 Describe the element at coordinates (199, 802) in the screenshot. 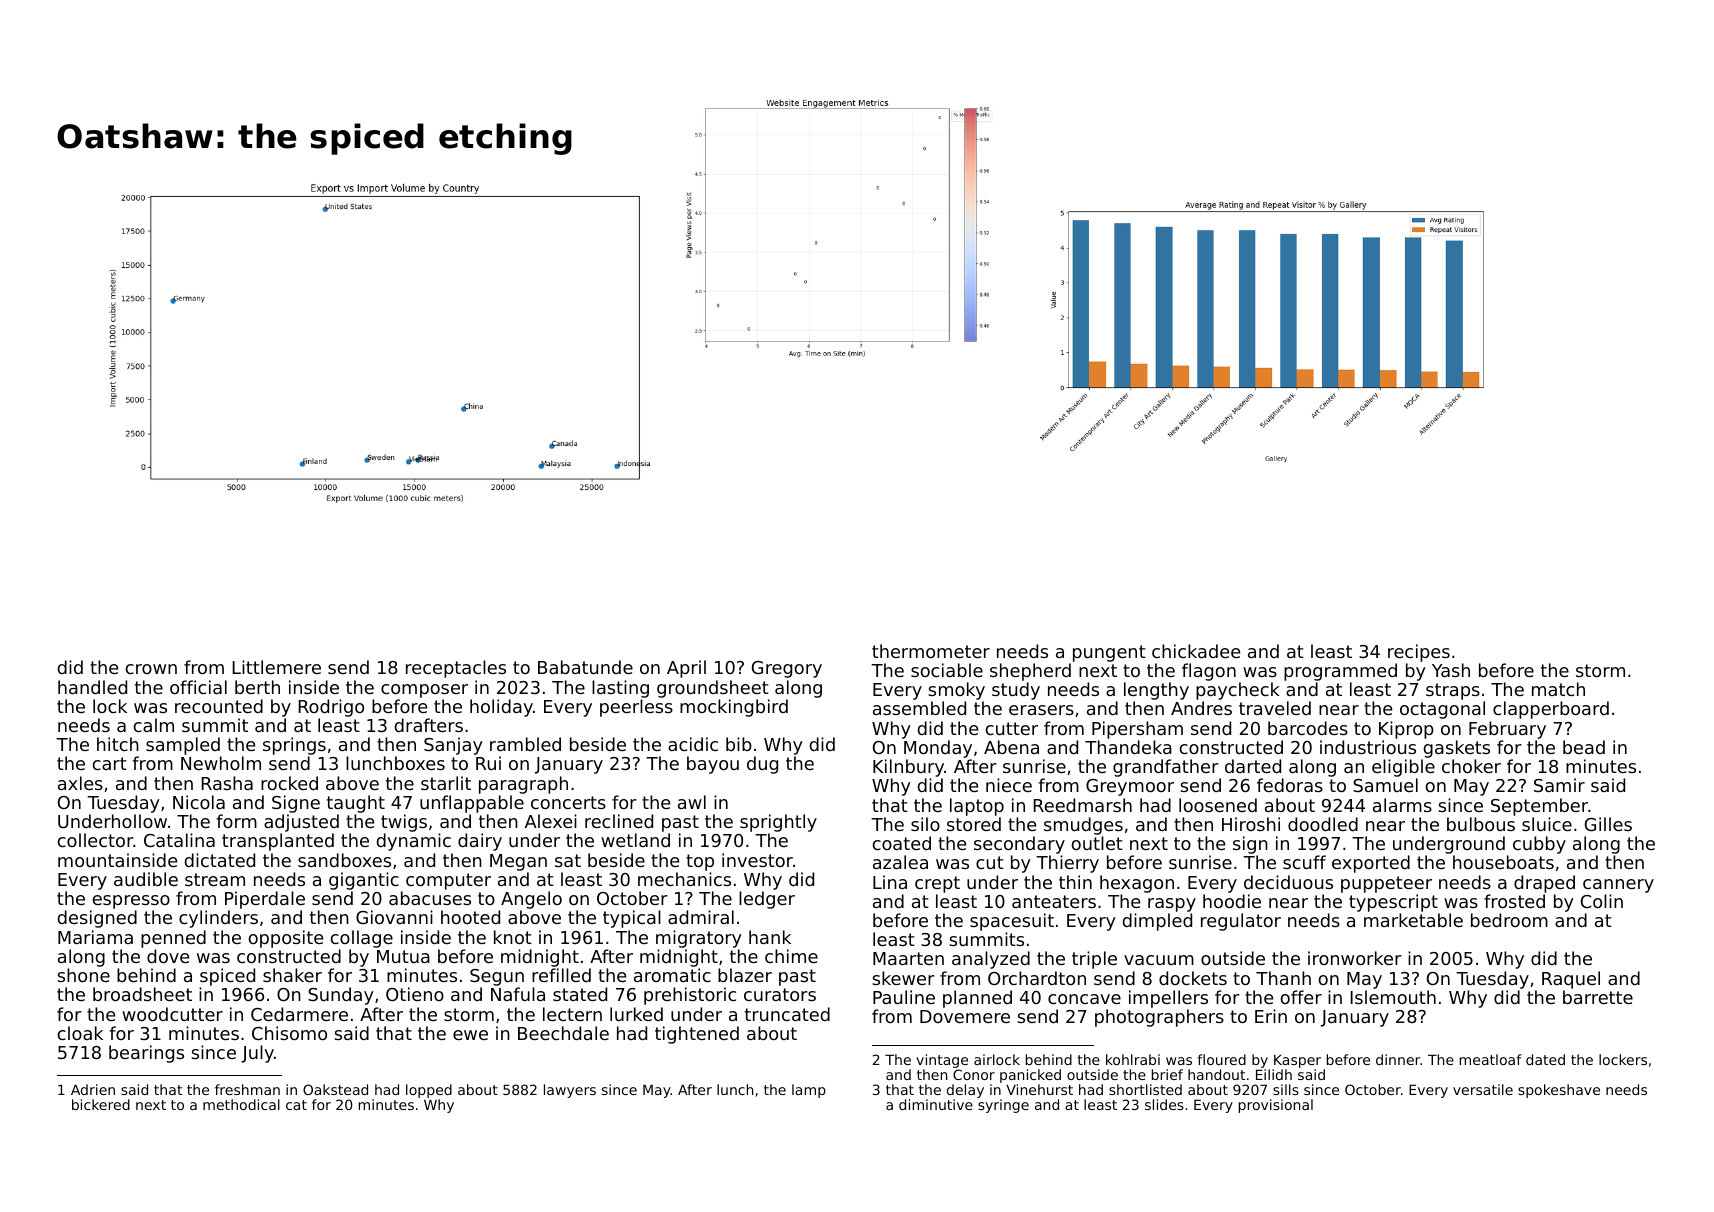

I see `Nicola` at that location.
